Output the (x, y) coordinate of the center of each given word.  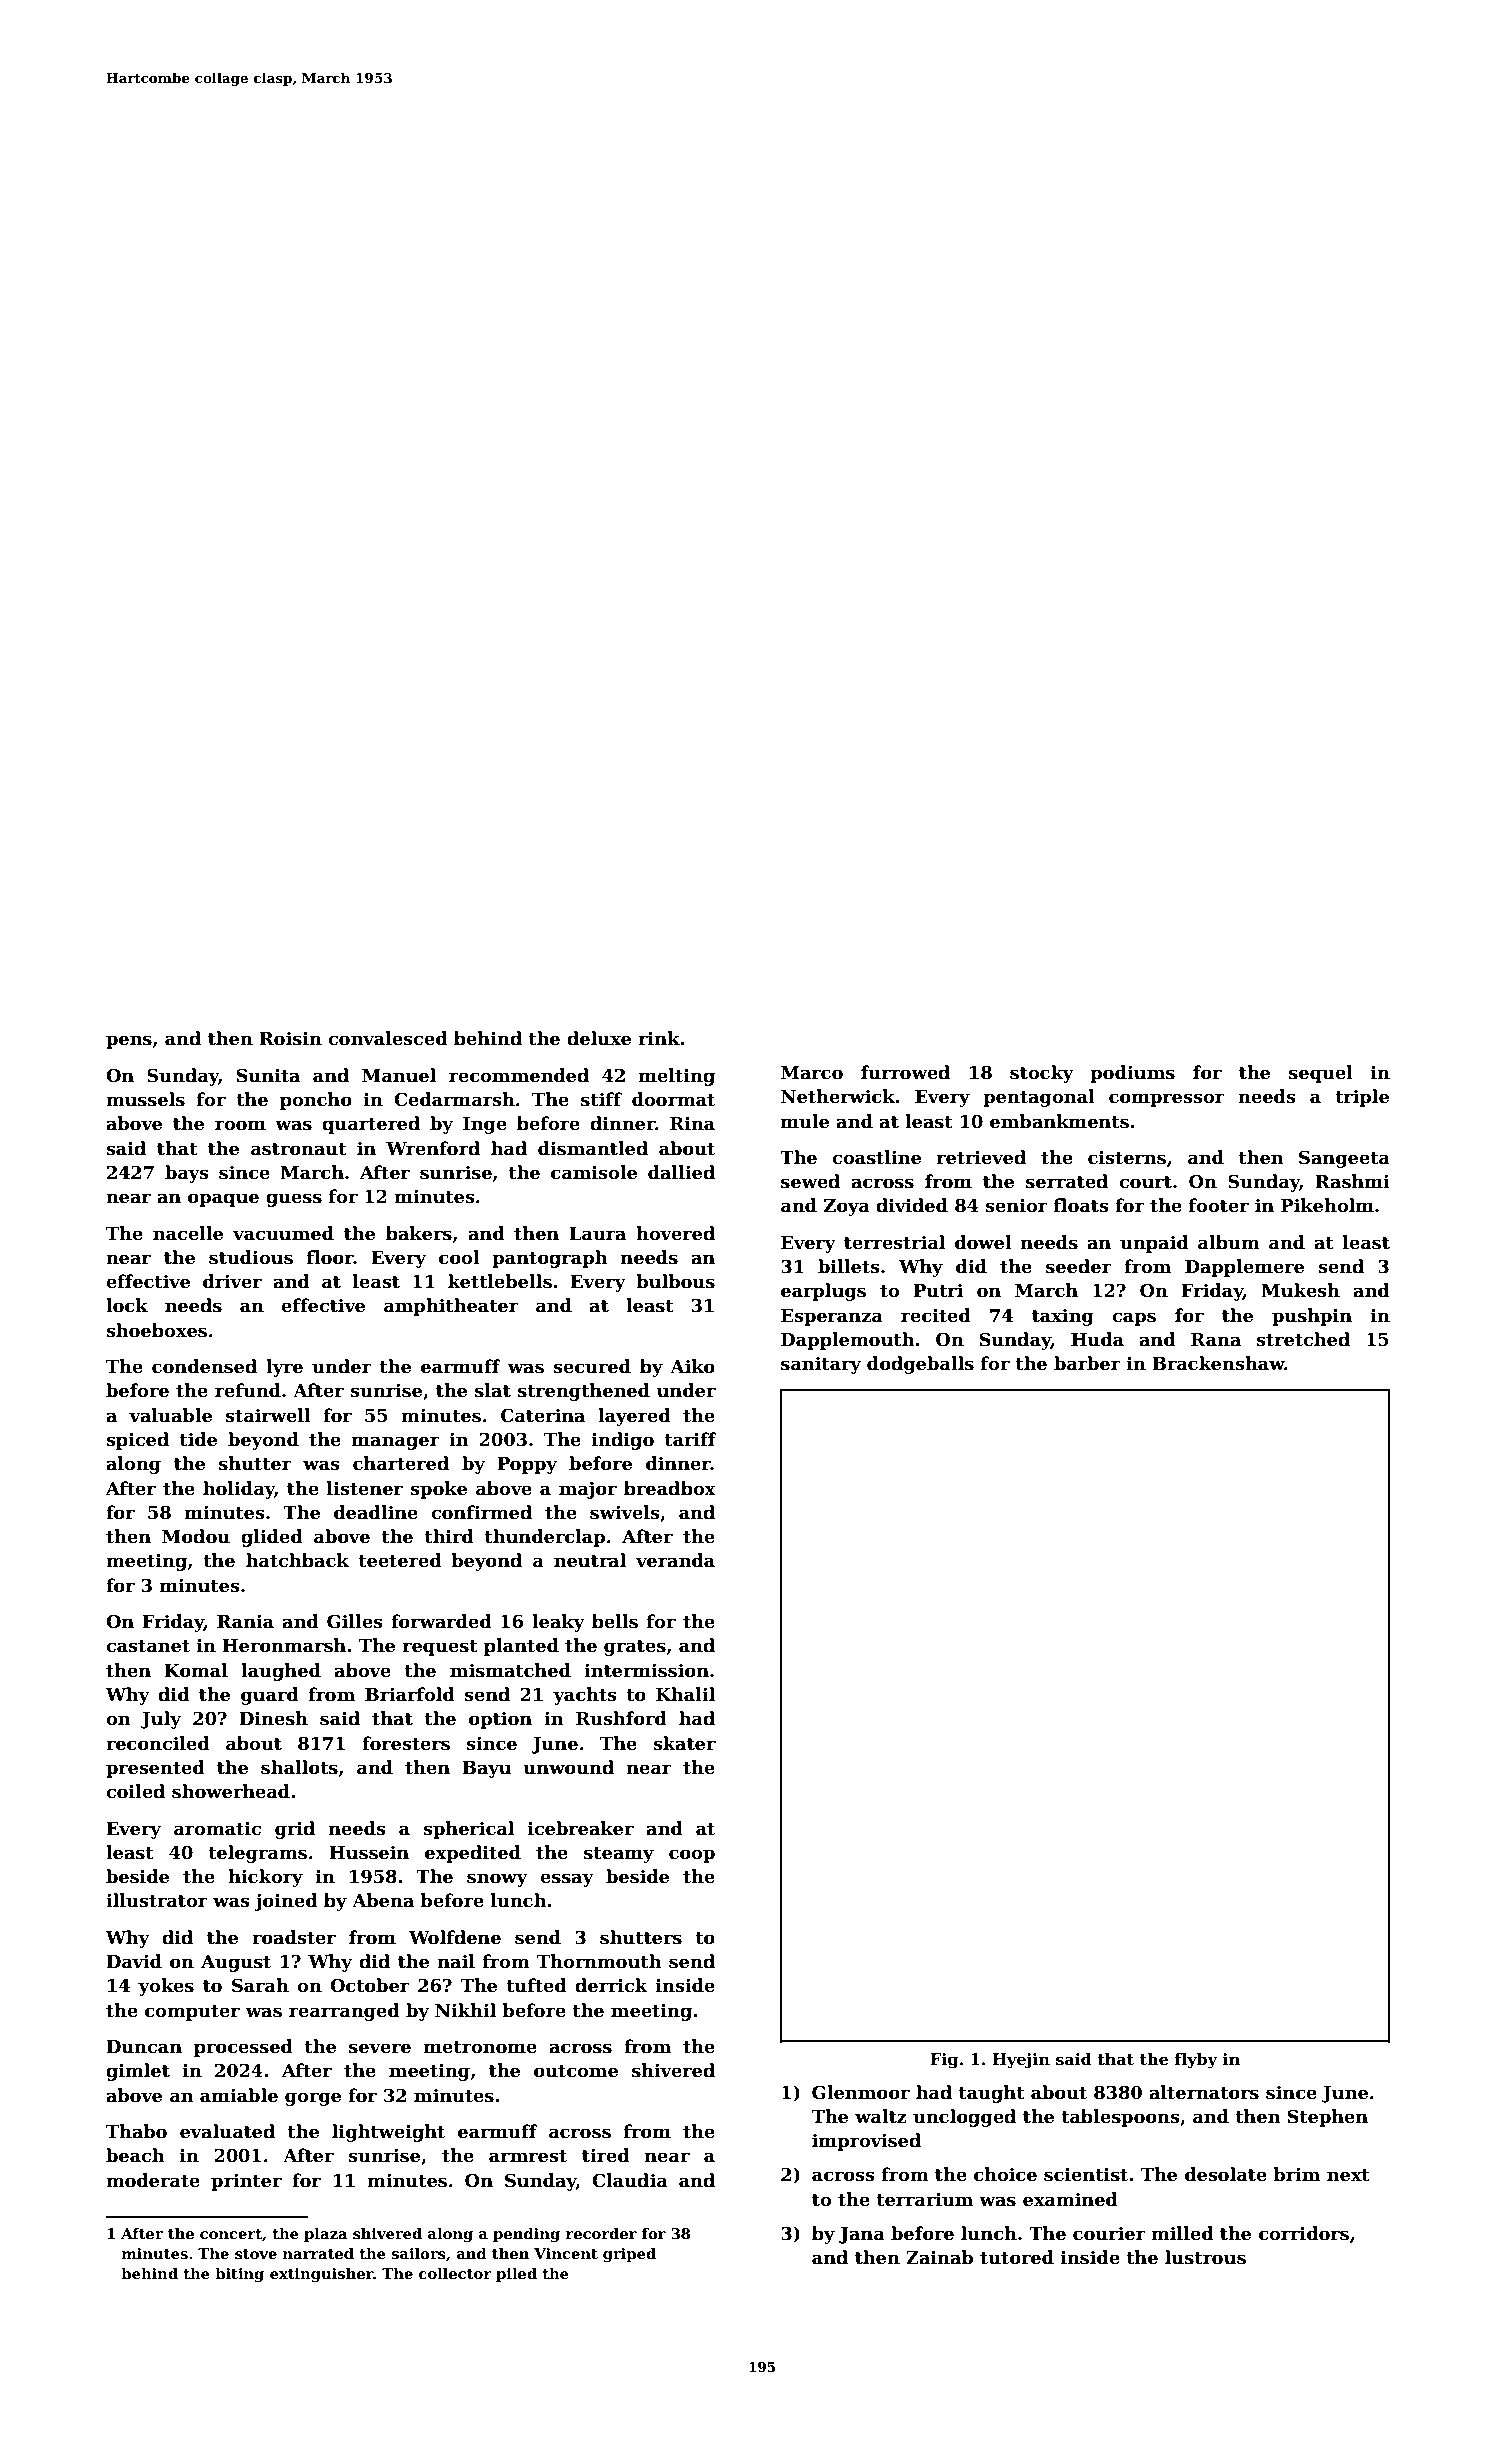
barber (1087, 1363)
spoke (438, 1490)
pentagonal (1039, 1098)
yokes (166, 1987)
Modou (196, 1536)
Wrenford (433, 1148)
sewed (810, 1181)
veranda (675, 1560)
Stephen (1328, 2118)
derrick (611, 1985)
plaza (326, 2234)
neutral (590, 1560)
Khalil (685, 1694)
